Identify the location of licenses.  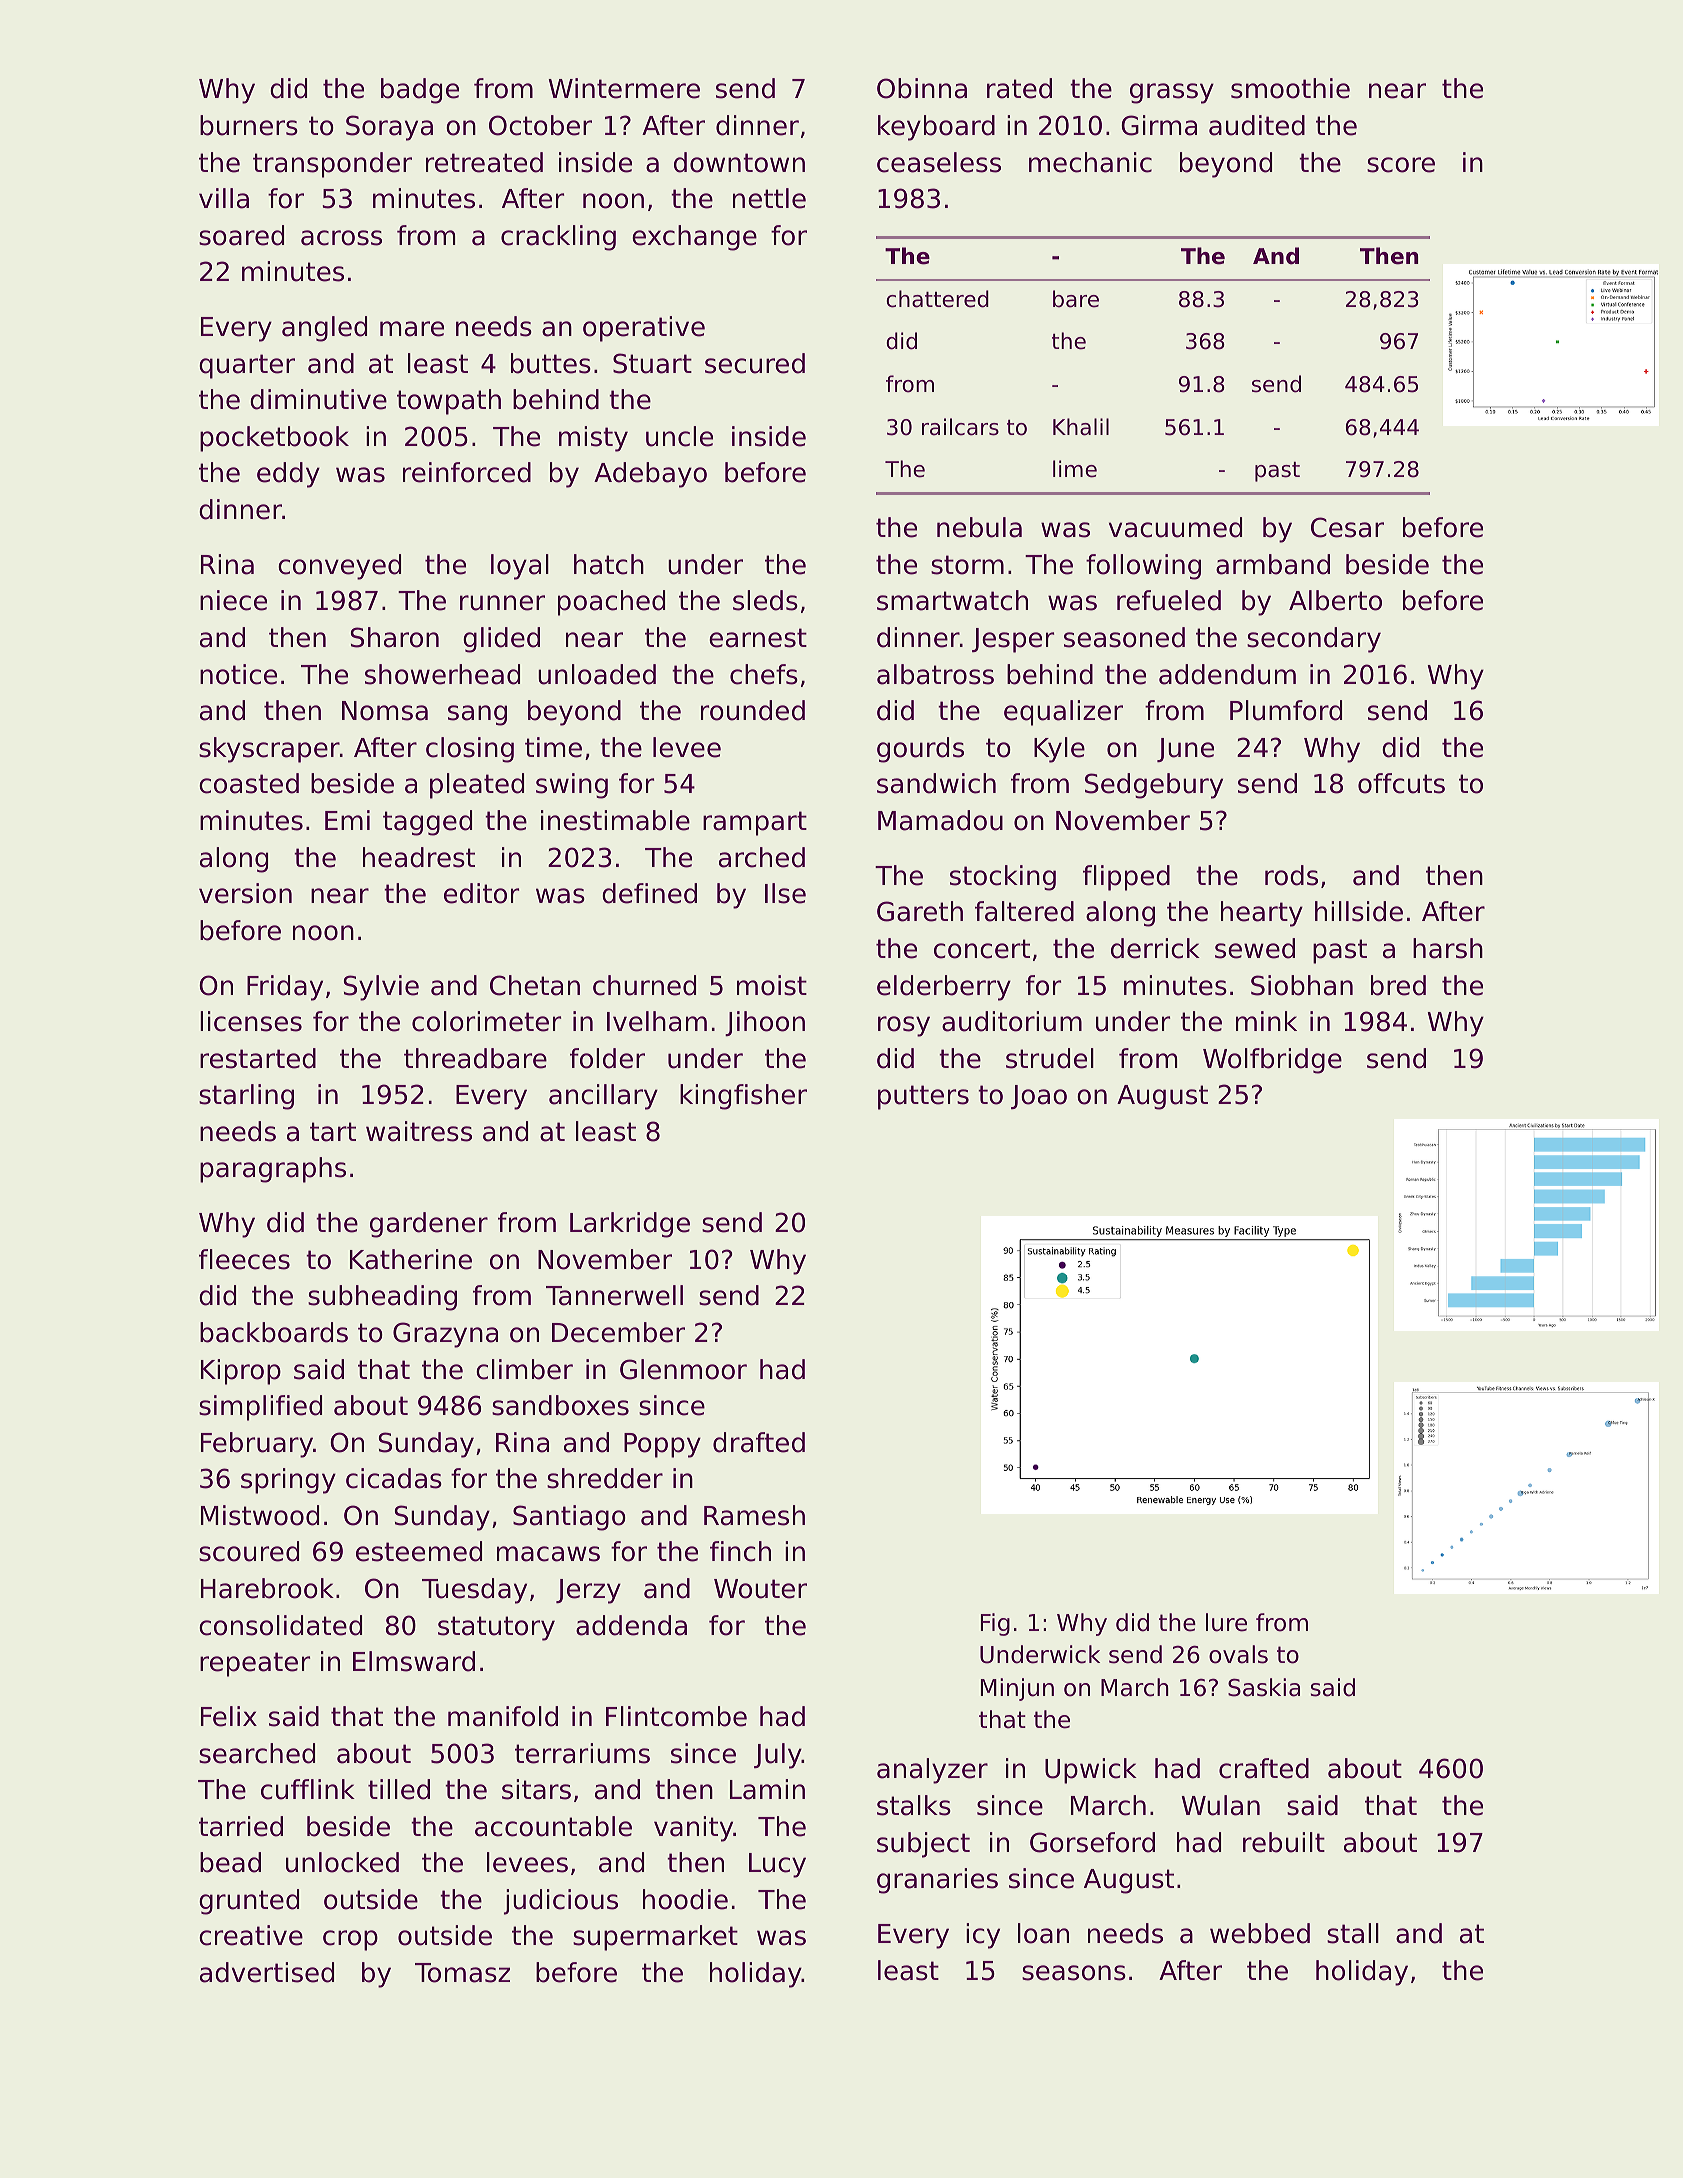
(251, 1021).
